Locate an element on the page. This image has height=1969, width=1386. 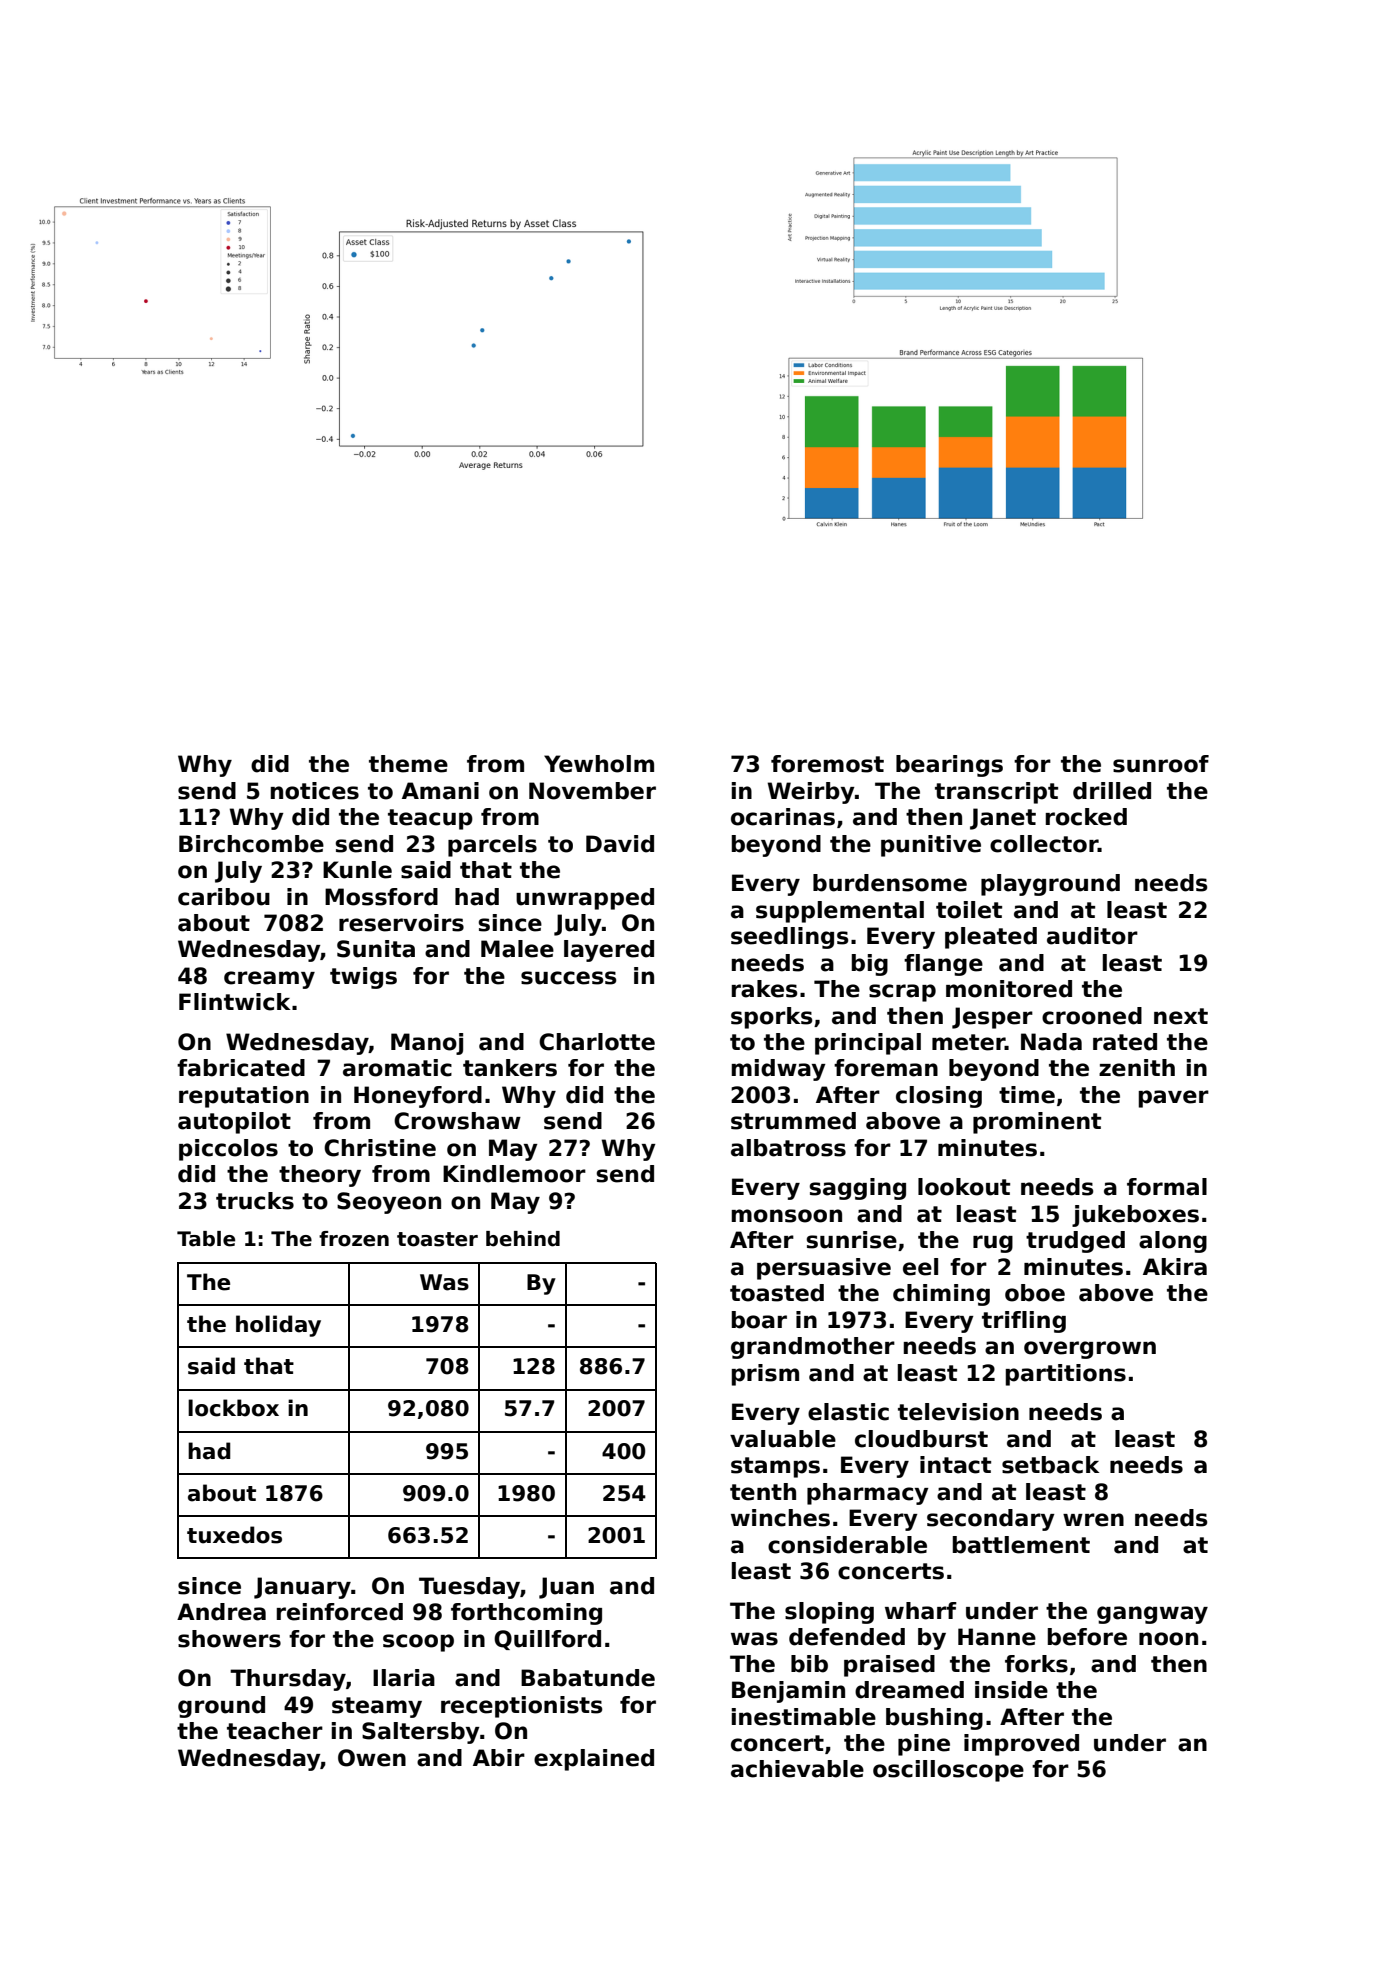
Juan is located at coordinates (566, 1588).
